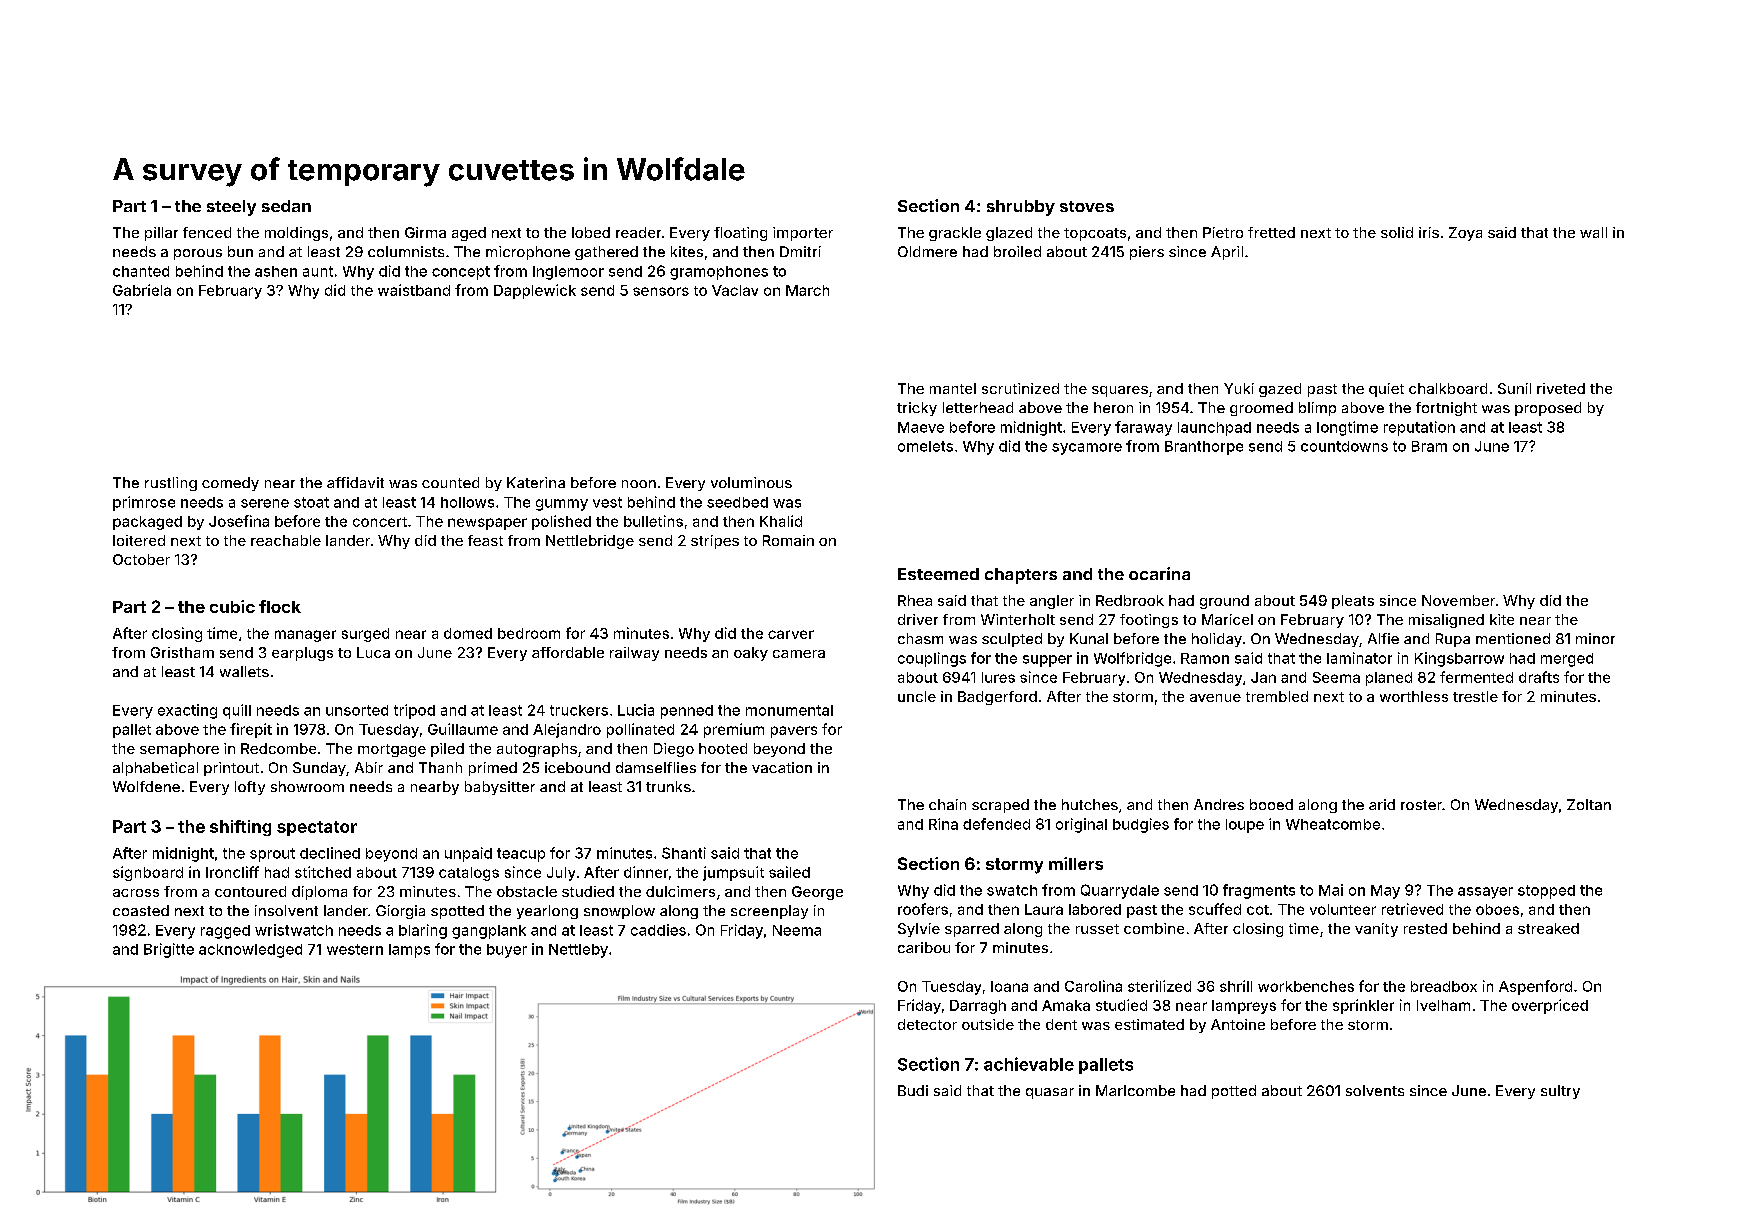 The image size is (1742, 1232). I want to click on chapters, so click(1021, 576).
